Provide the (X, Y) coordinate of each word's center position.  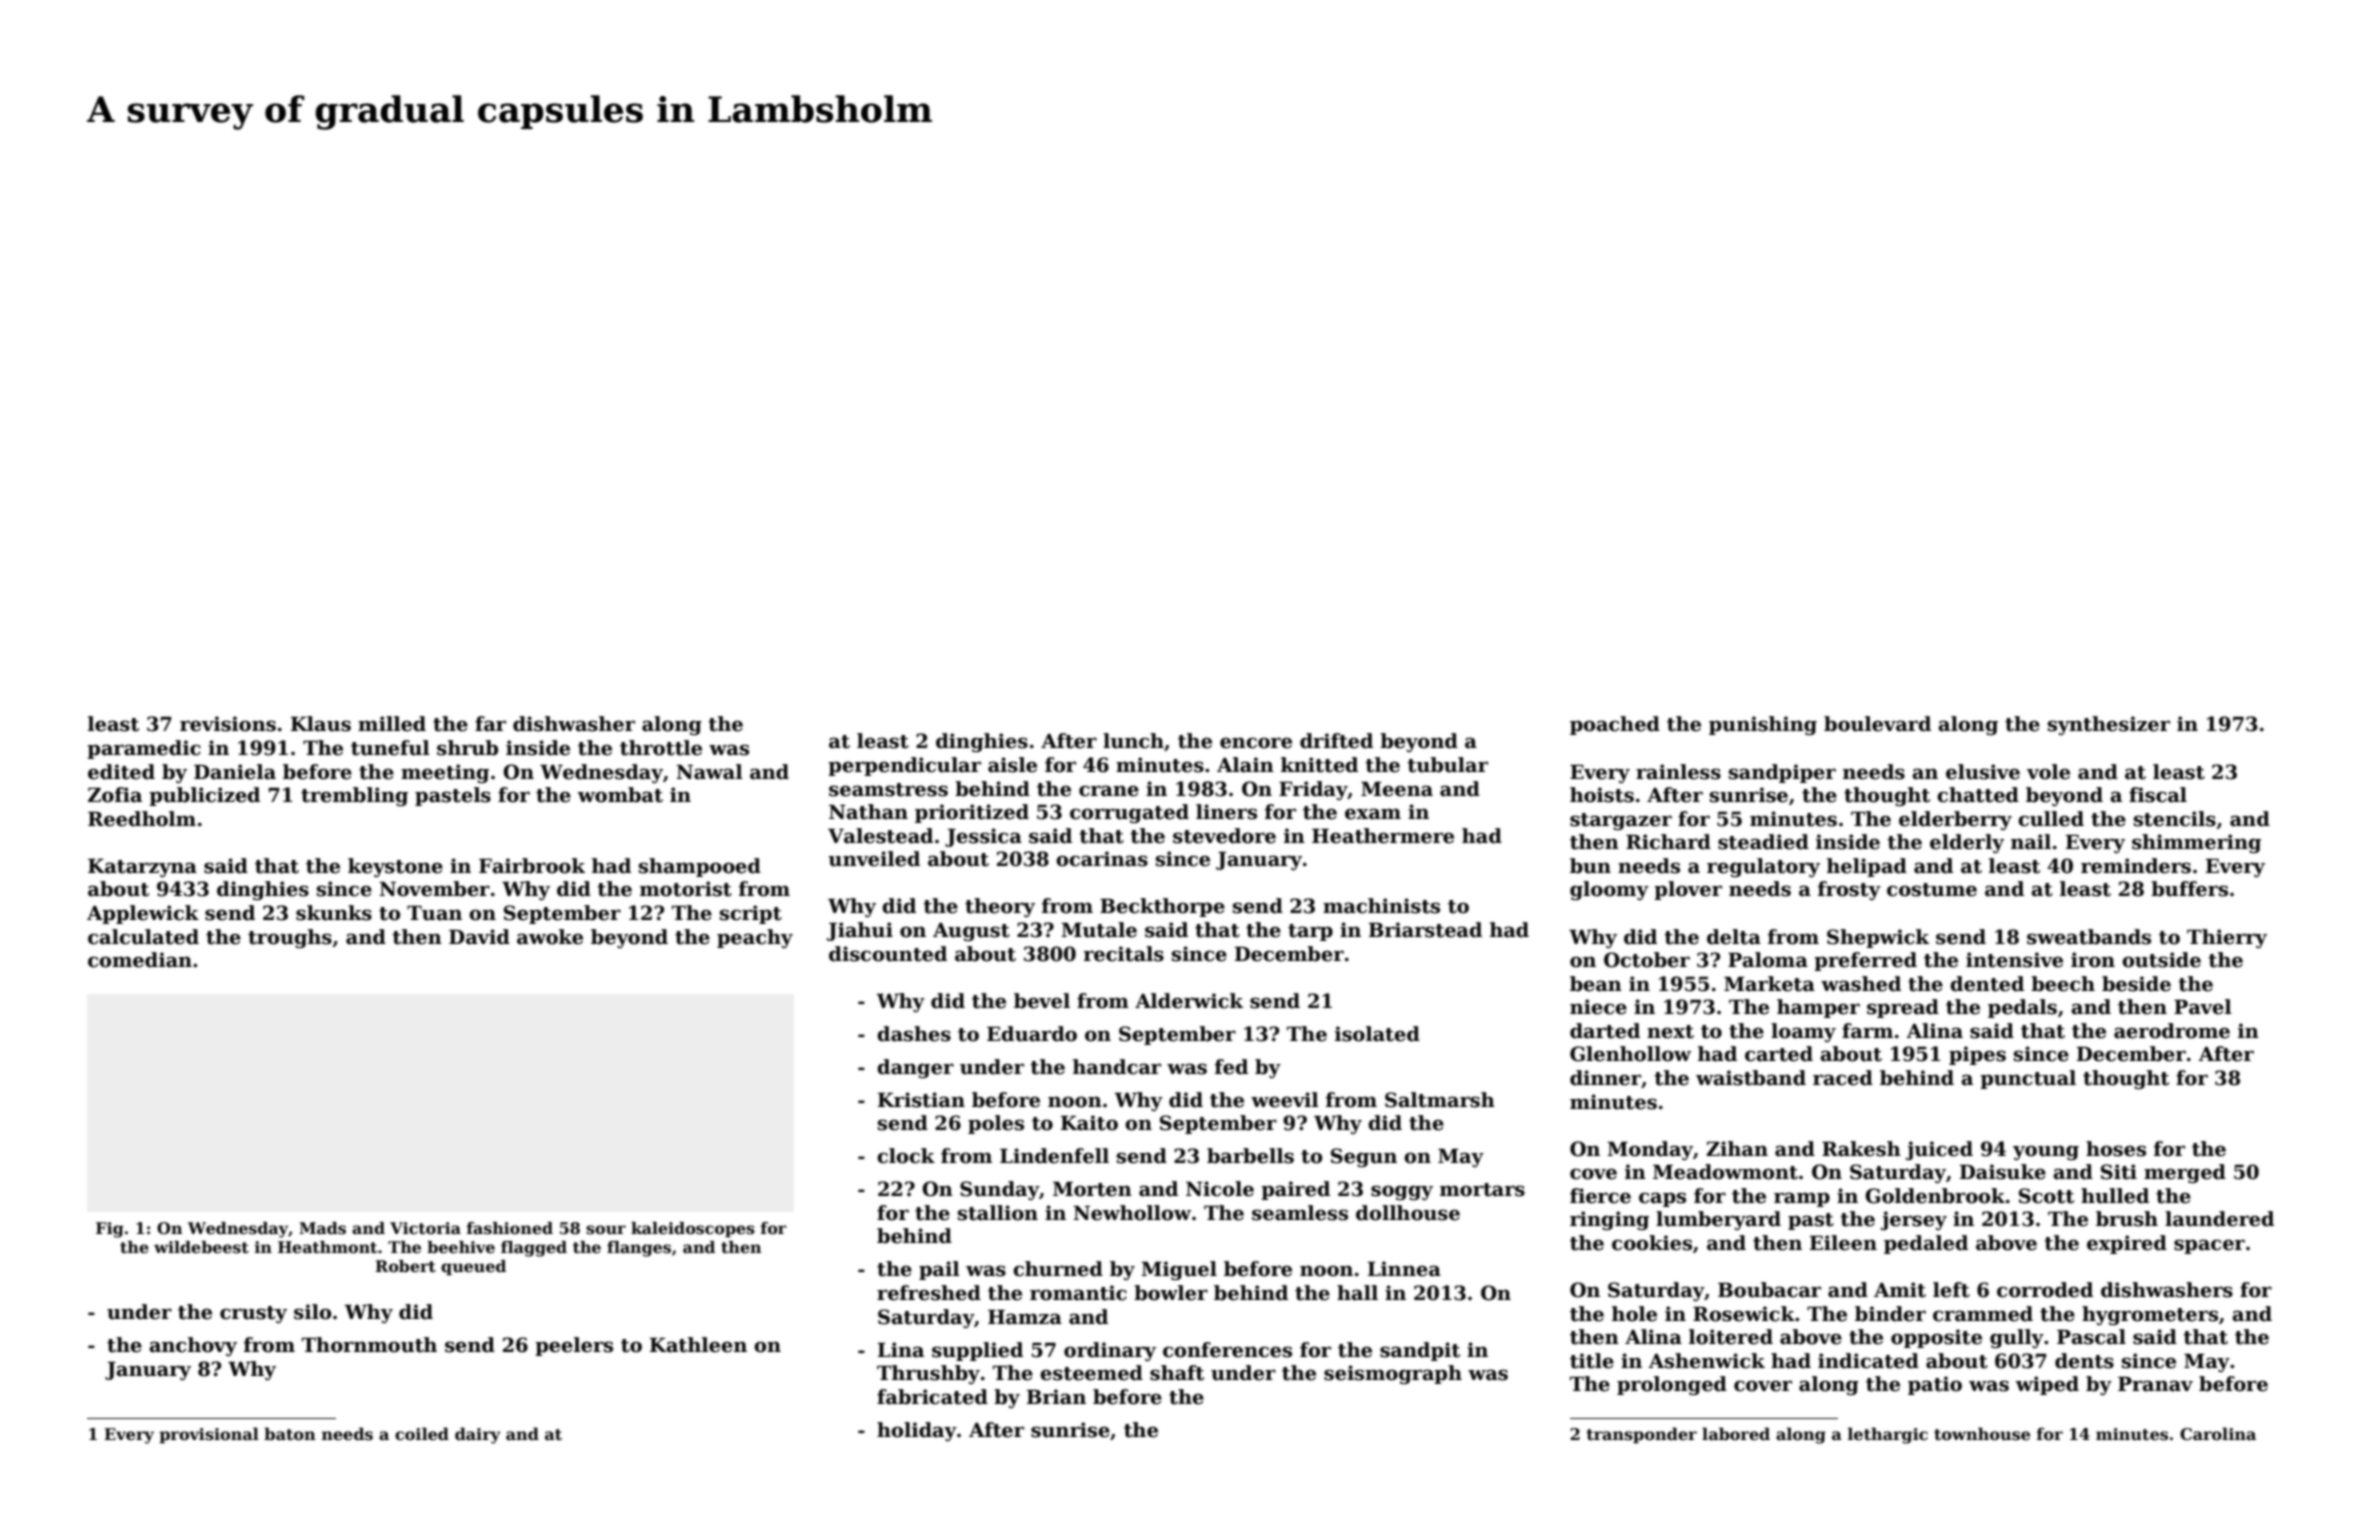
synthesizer (2109, 725)
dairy (478, 1435)
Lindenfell (1054, 1156)
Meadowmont (1725, 1172)
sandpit (1420, 1351)
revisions (228, 724)
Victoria (425, 1228)
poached (1615, 725)
